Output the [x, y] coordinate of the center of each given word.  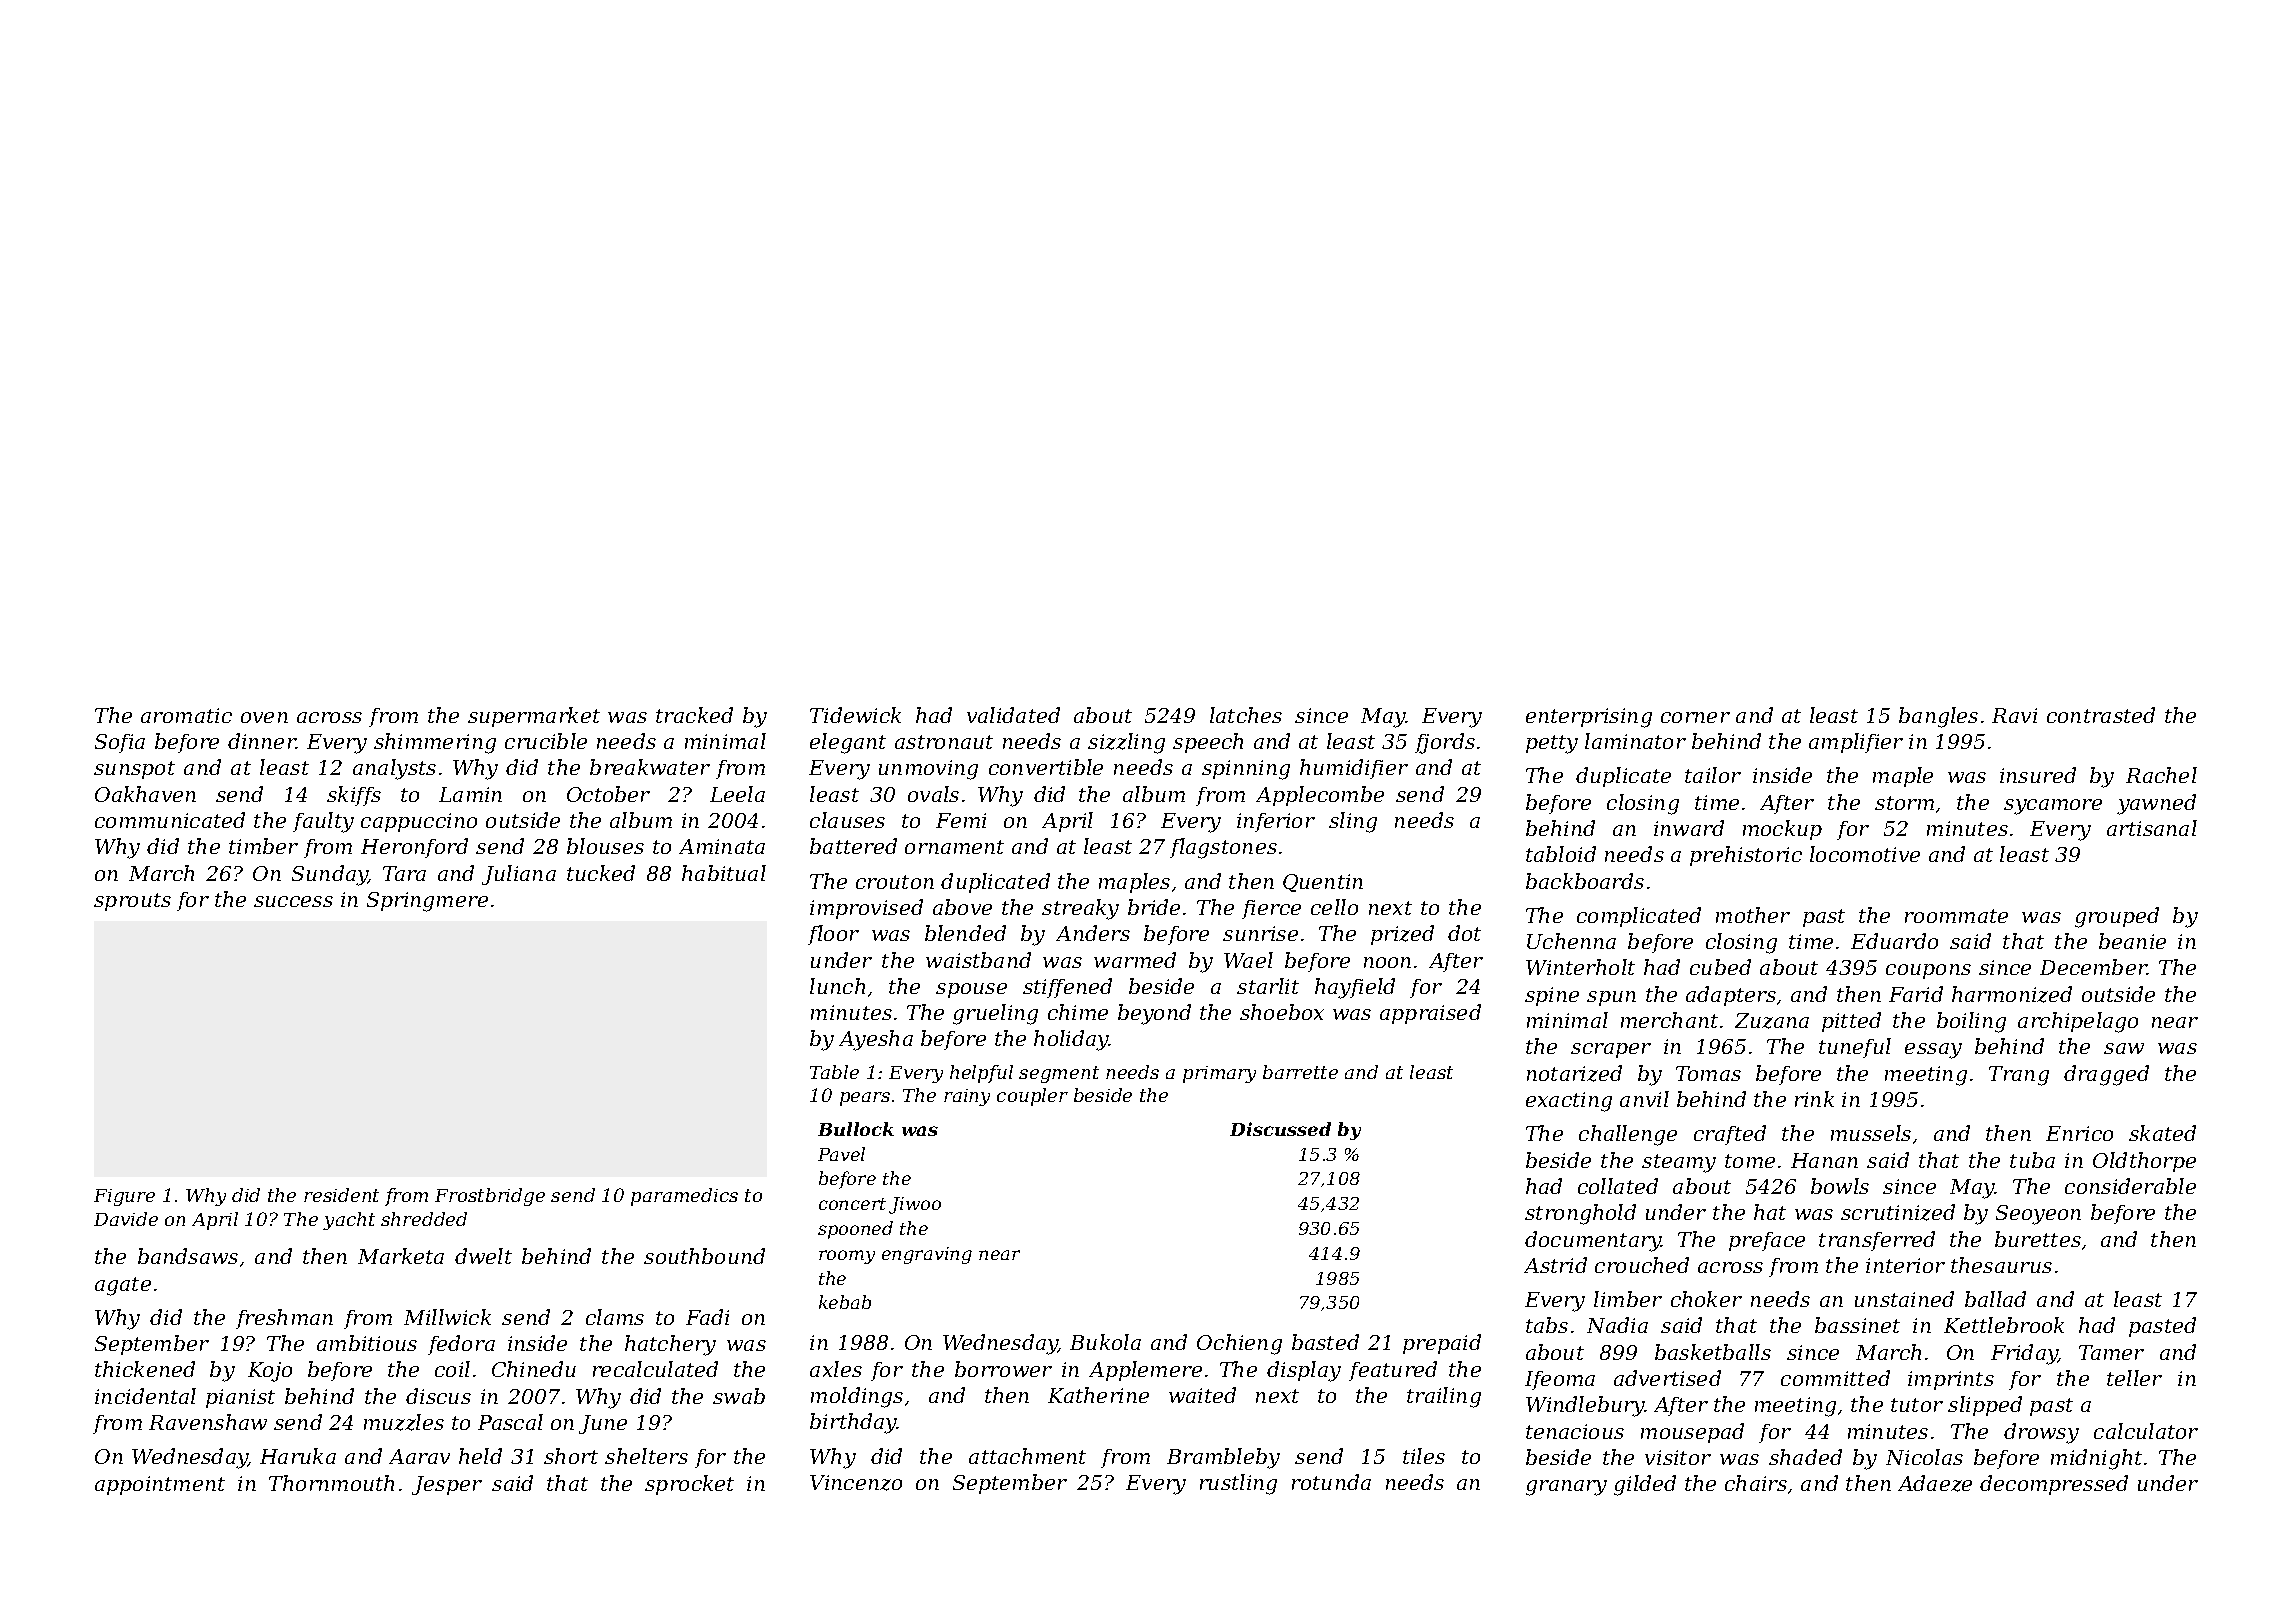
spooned [855, 1230]
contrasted [2101, 715]
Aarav [419, 1456]
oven [264, 717]
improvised [866, 909]
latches [1246, 715]
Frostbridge [490, 1197]
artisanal [2152, 828]
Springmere [427, 902]
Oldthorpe [2144, 1162]
